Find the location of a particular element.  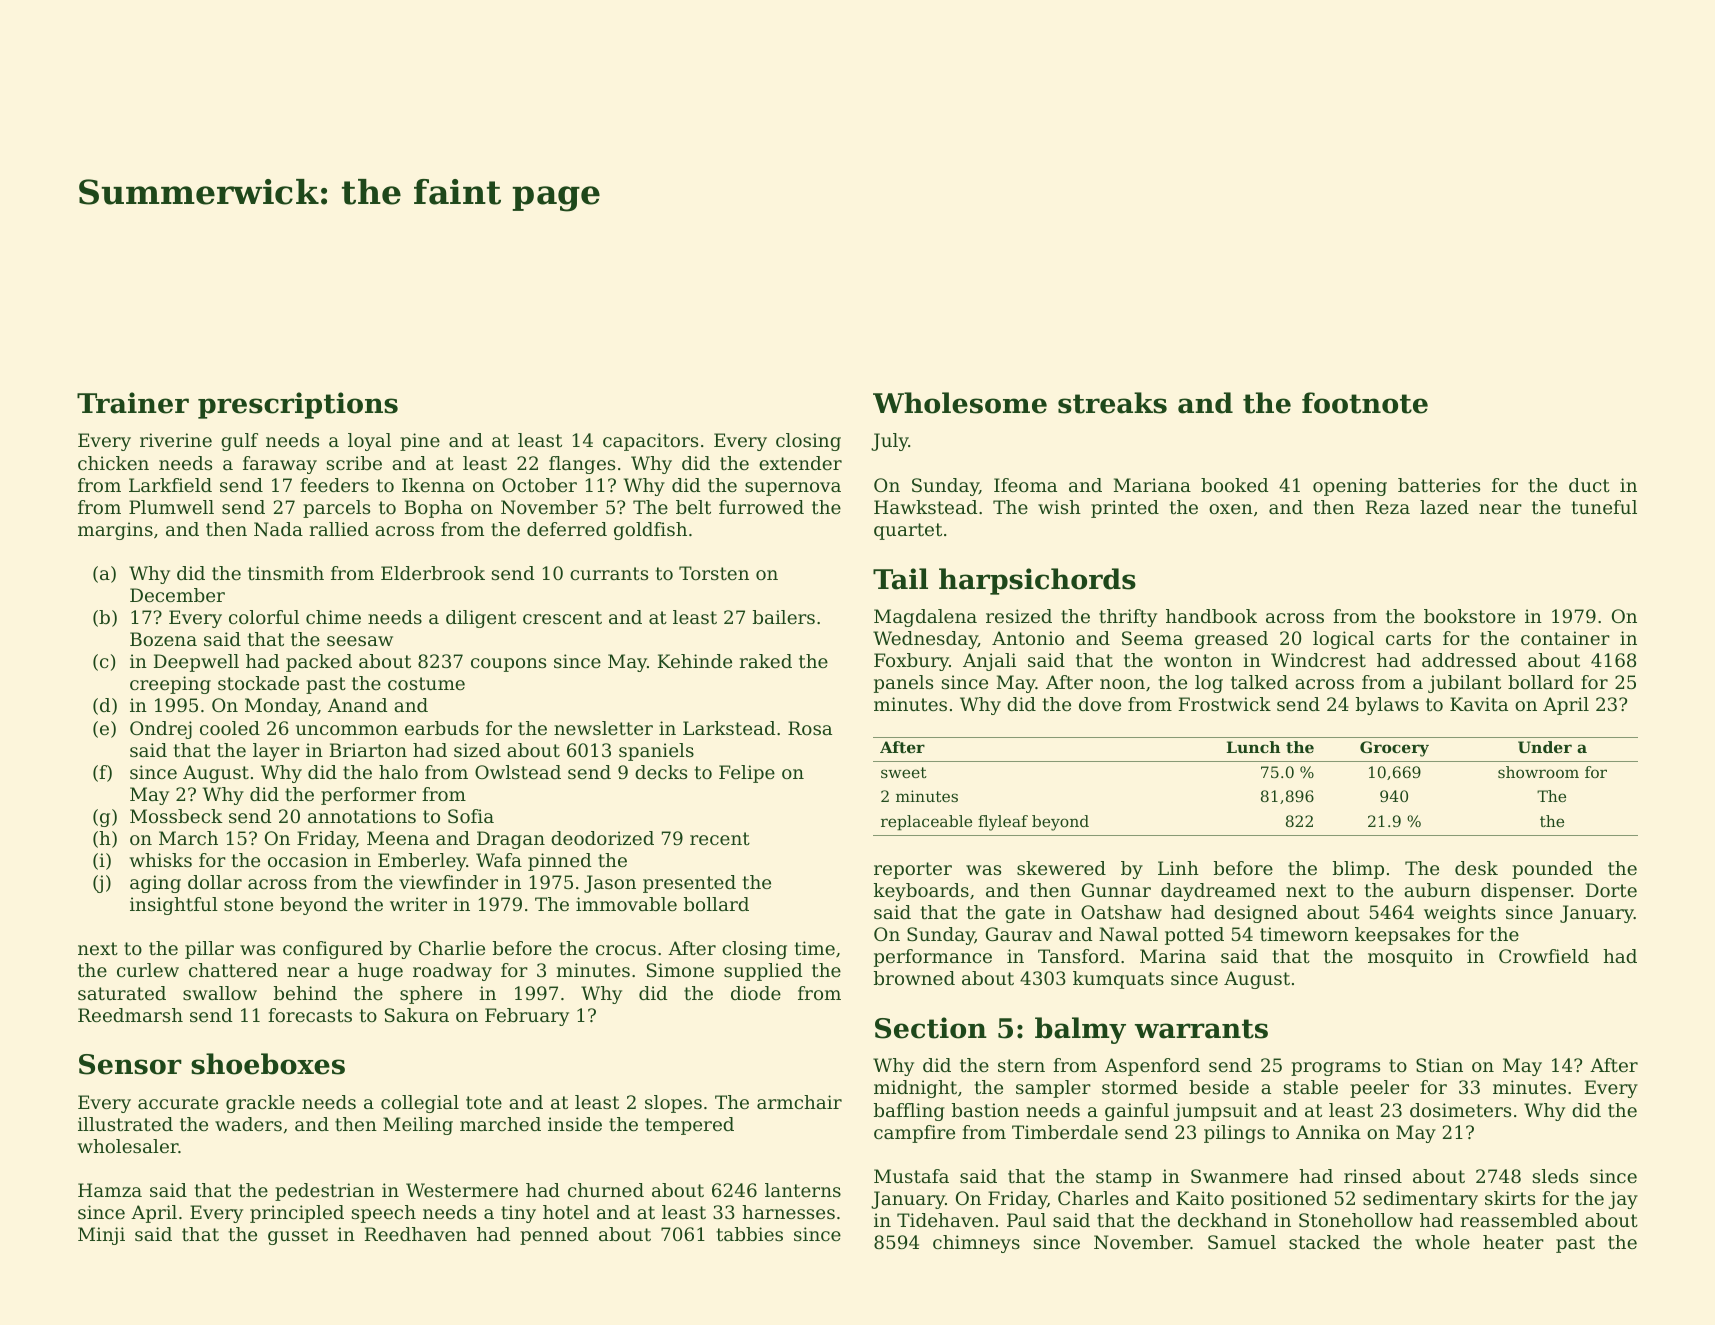

mosquito is located at coordinates (1410, 958).
